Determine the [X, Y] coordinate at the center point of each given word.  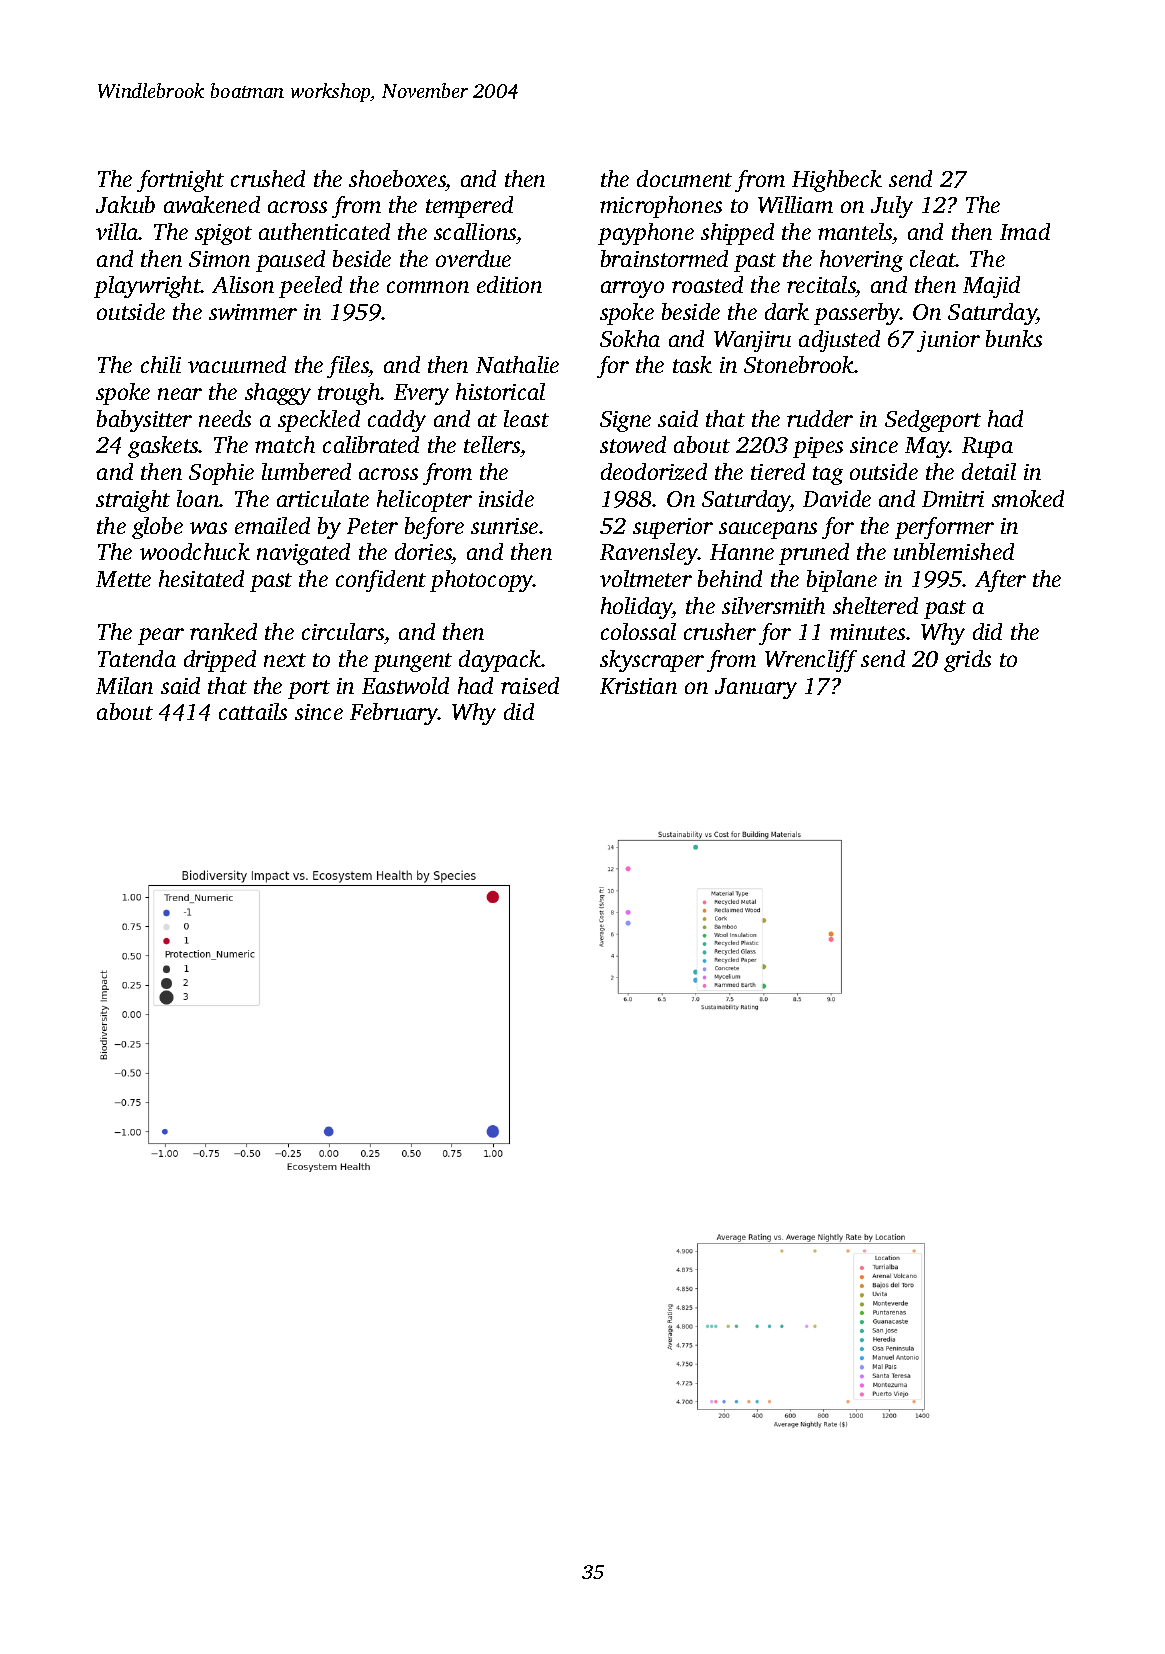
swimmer [253, 312]
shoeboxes [397, 178]
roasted [707, 284]
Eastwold [405, 685]
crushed [268, 178]
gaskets [163, 447]
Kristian [638, 686]
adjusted [839, 341]
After [1000, 581]
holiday [637, 608]
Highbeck [837, 181]
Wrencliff [811, 661]
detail [989, 471]
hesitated [201, 578]
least [526, 418]
